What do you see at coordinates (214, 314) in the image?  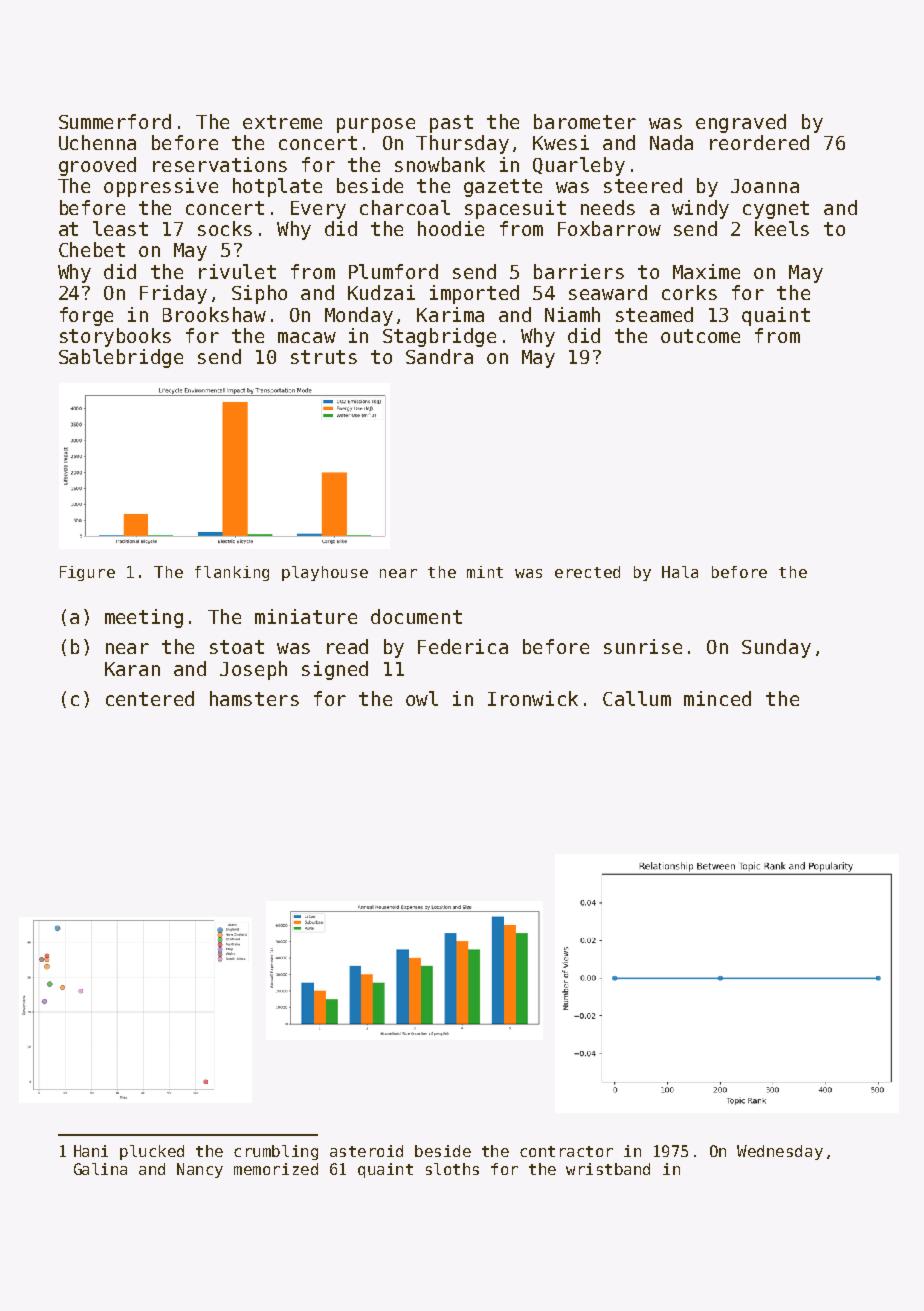 I see `Brookshaw` at bounding box center [214, 314].
